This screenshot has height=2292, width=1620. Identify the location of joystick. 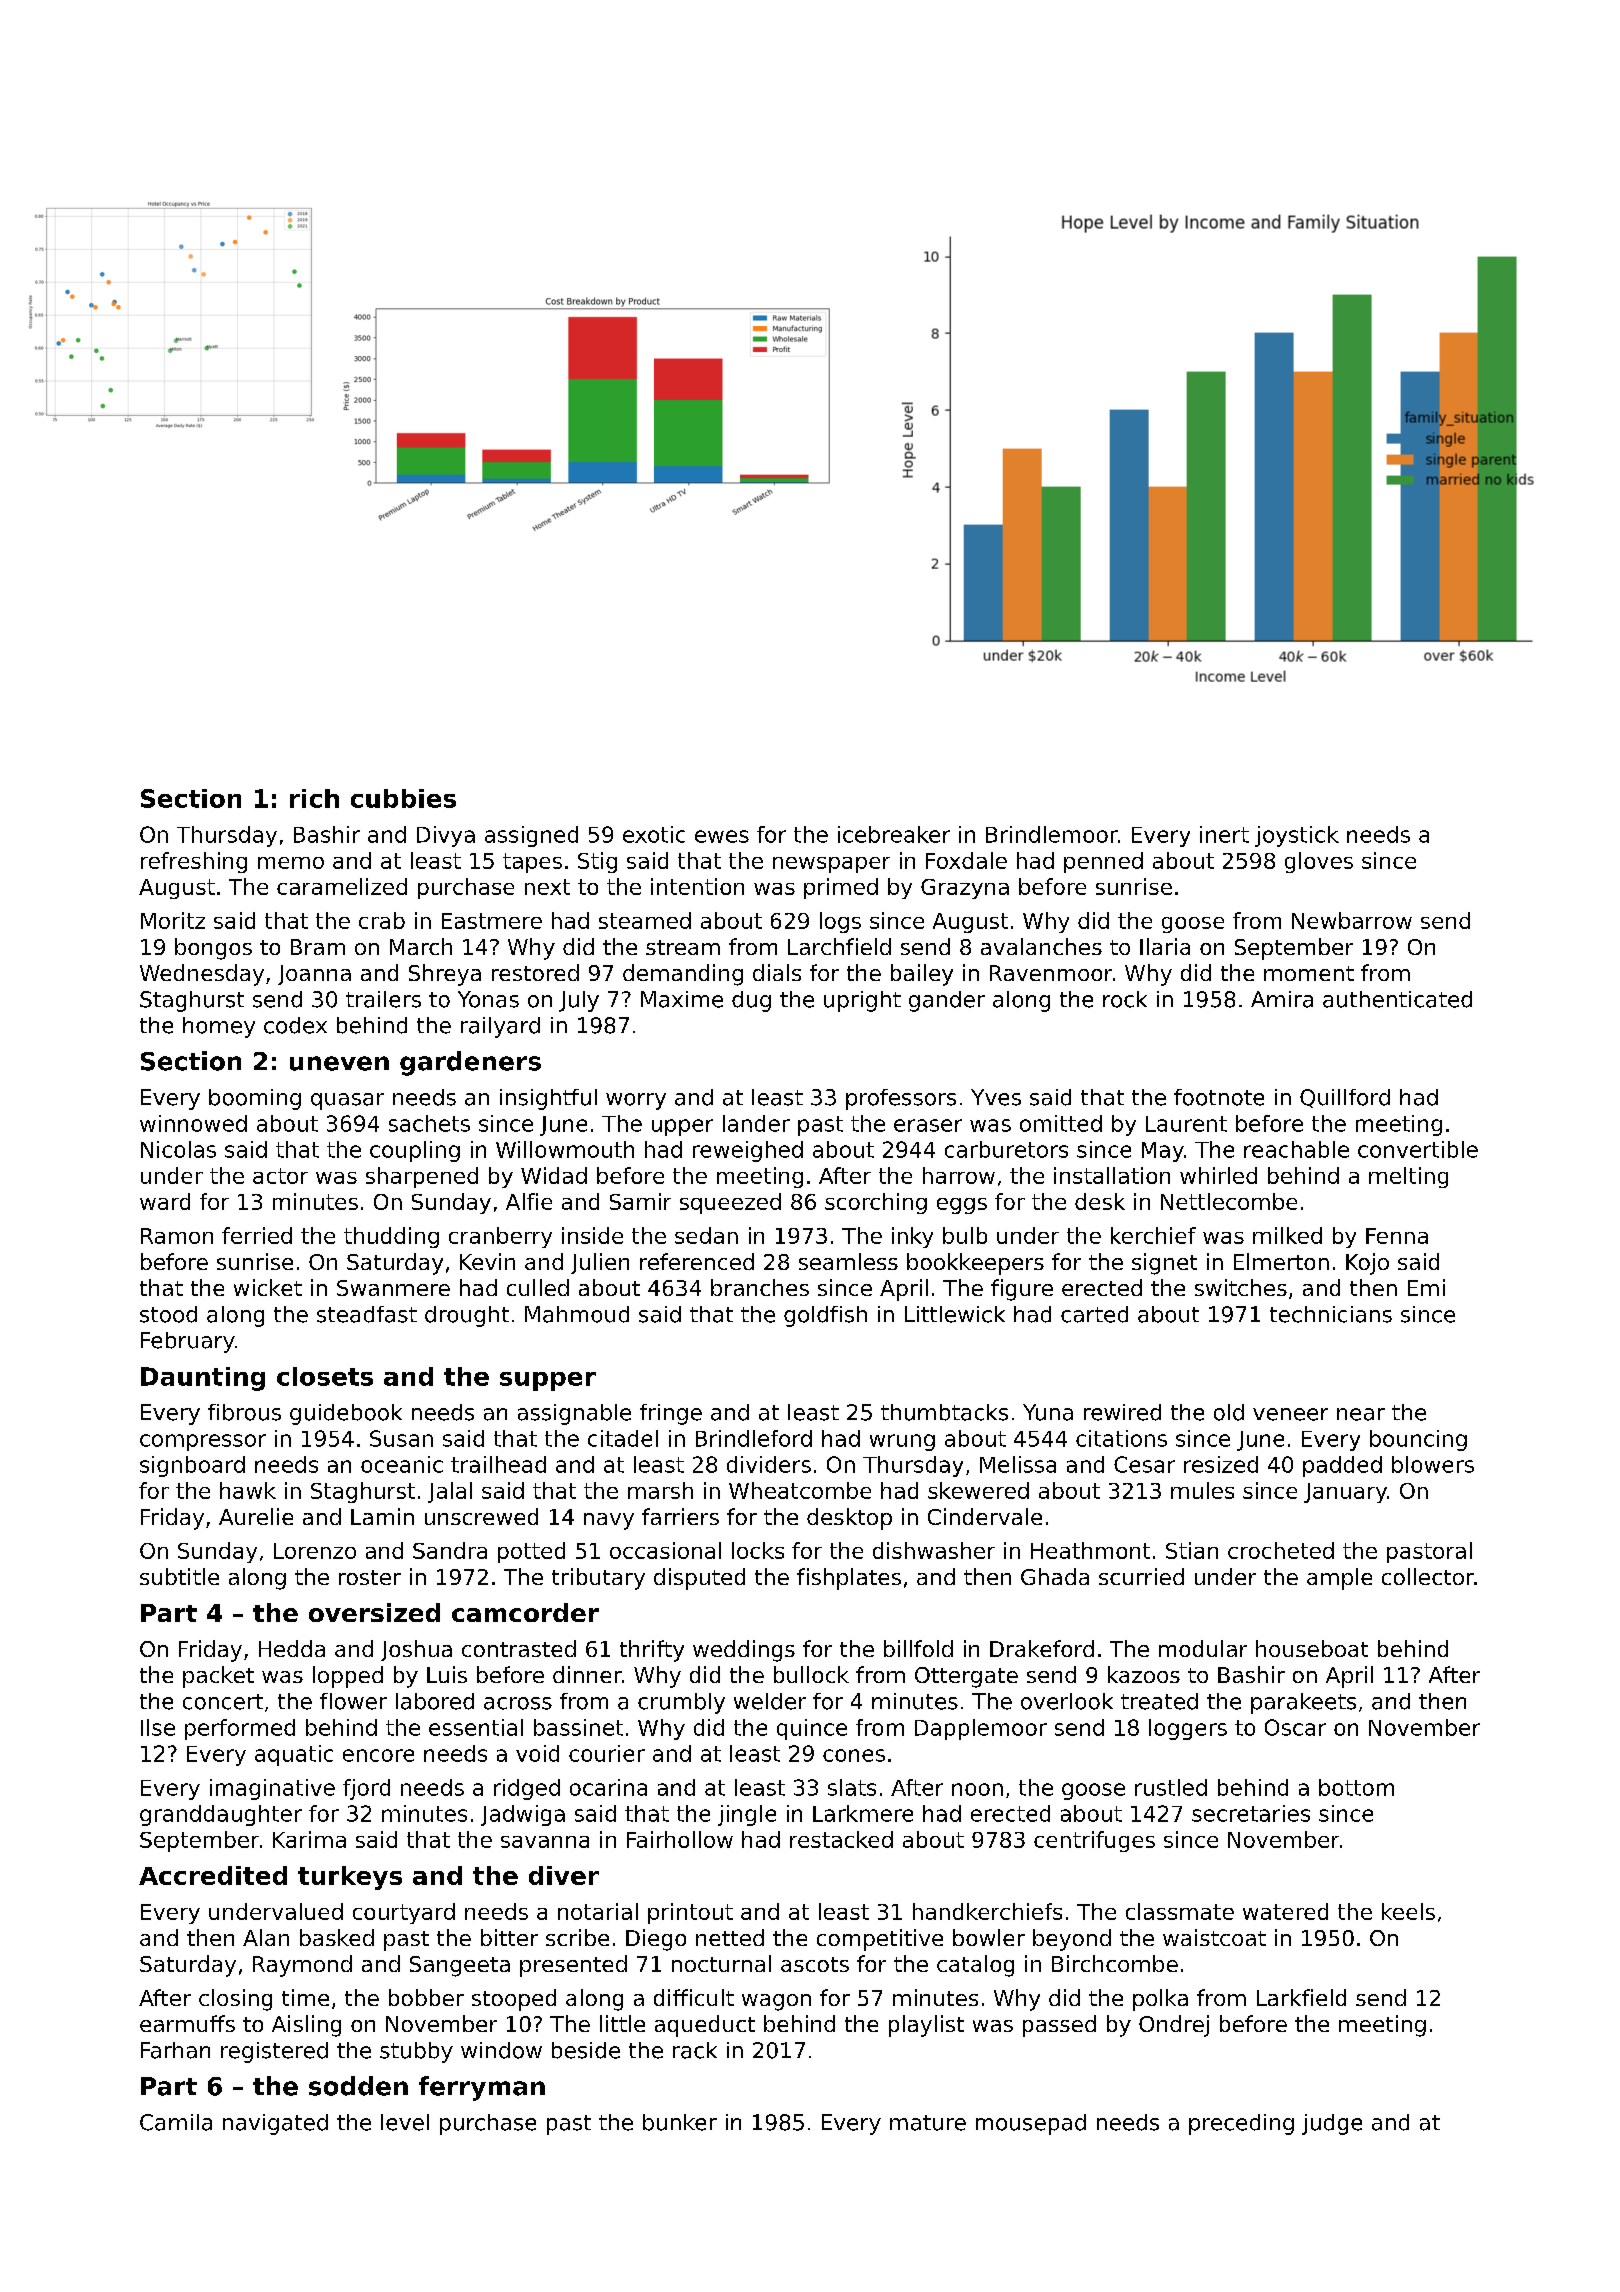
(1297, 836).
